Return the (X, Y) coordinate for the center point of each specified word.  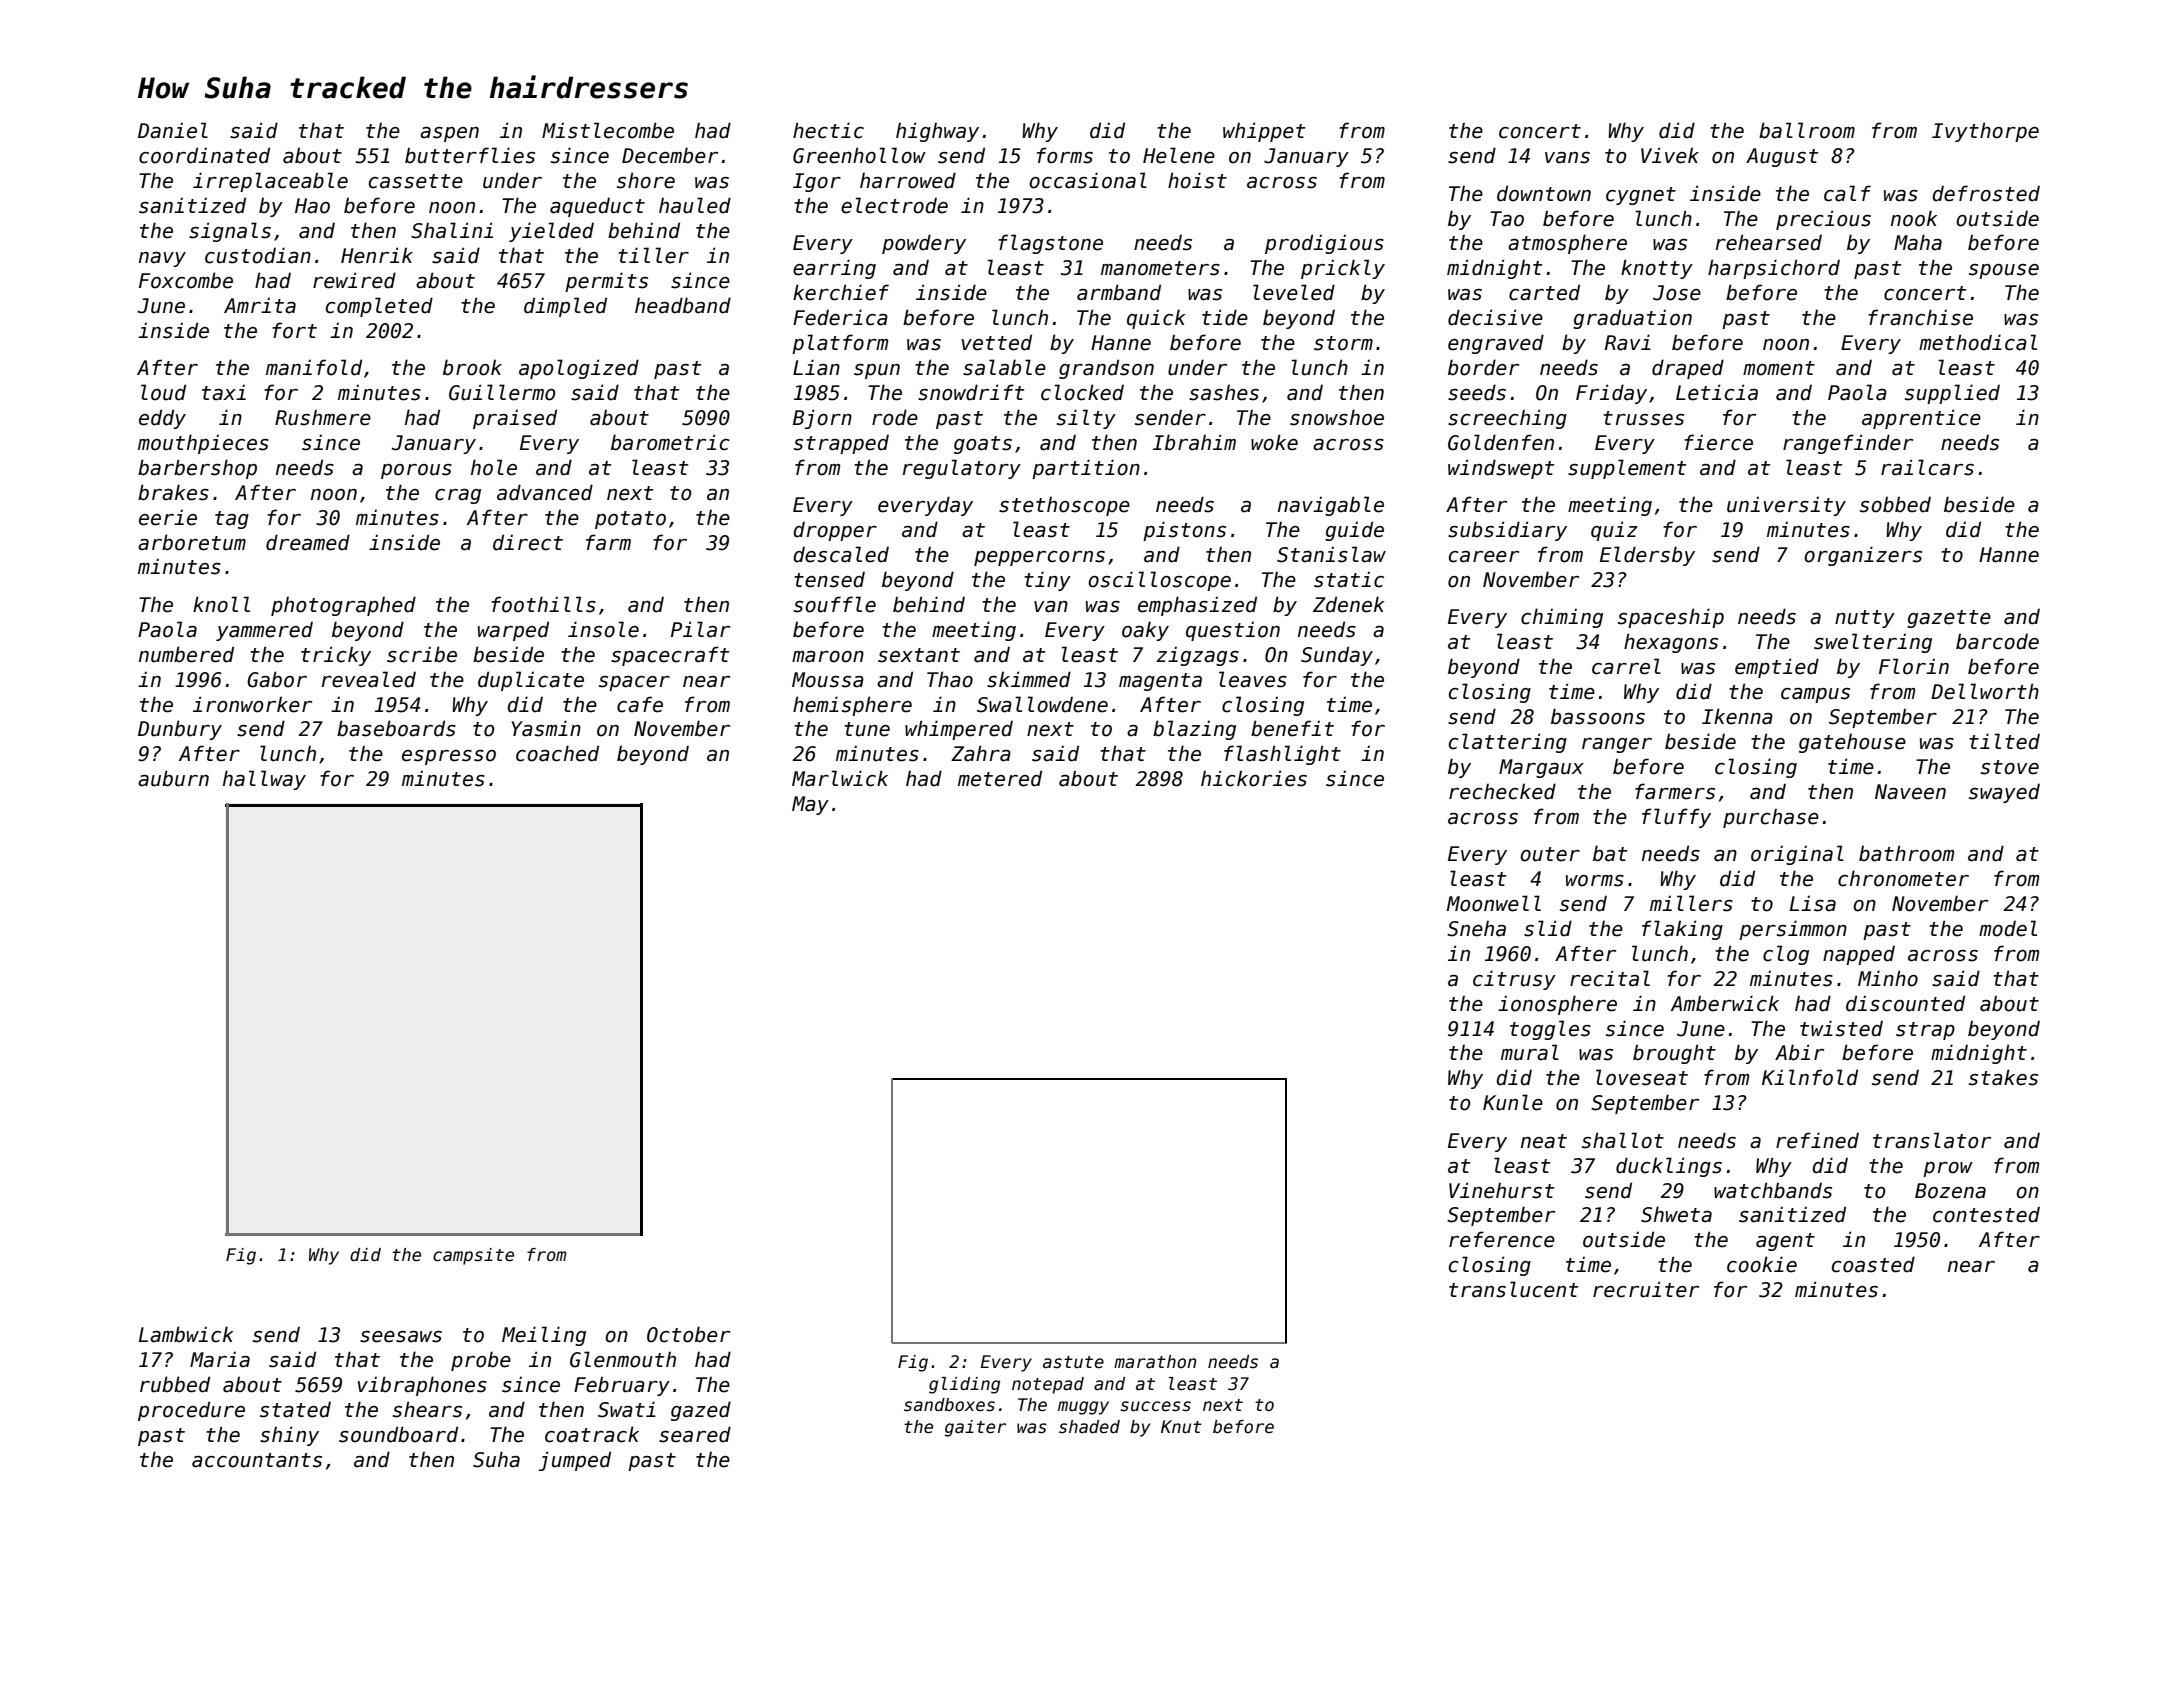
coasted (1873, 1264)
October (688, 1334)
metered (1000, 778)
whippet (1264, 132)
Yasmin (546, 728)
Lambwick (186, 1334)
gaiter (975, 1428)
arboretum (192, 542)
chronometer (1903, 878)
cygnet (1641, 196)
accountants (257, 1460)
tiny (1047, 581)
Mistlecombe (608, 130)
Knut (1181, 1426)
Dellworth (1985, 691)
